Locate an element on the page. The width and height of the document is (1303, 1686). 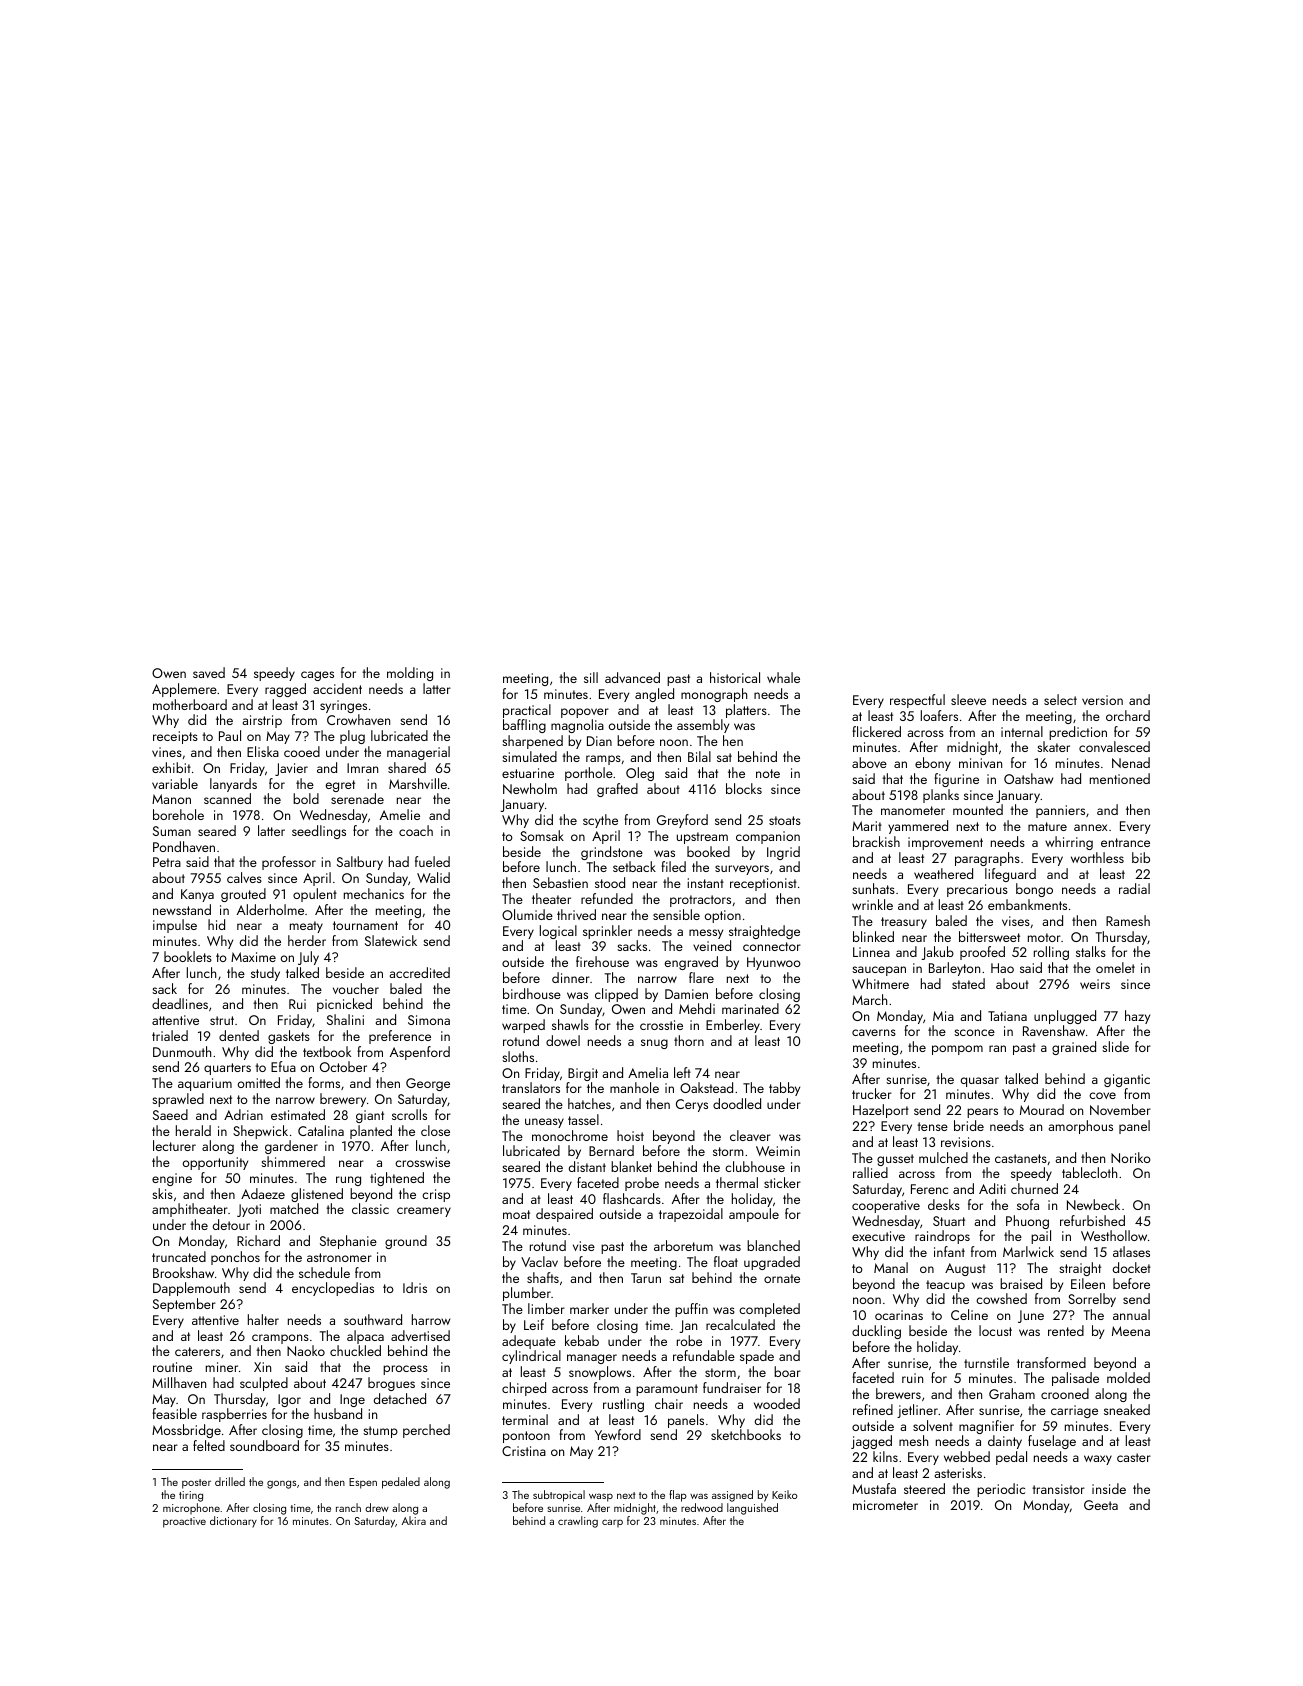
teacup is located at coordinates (945, 1286).
